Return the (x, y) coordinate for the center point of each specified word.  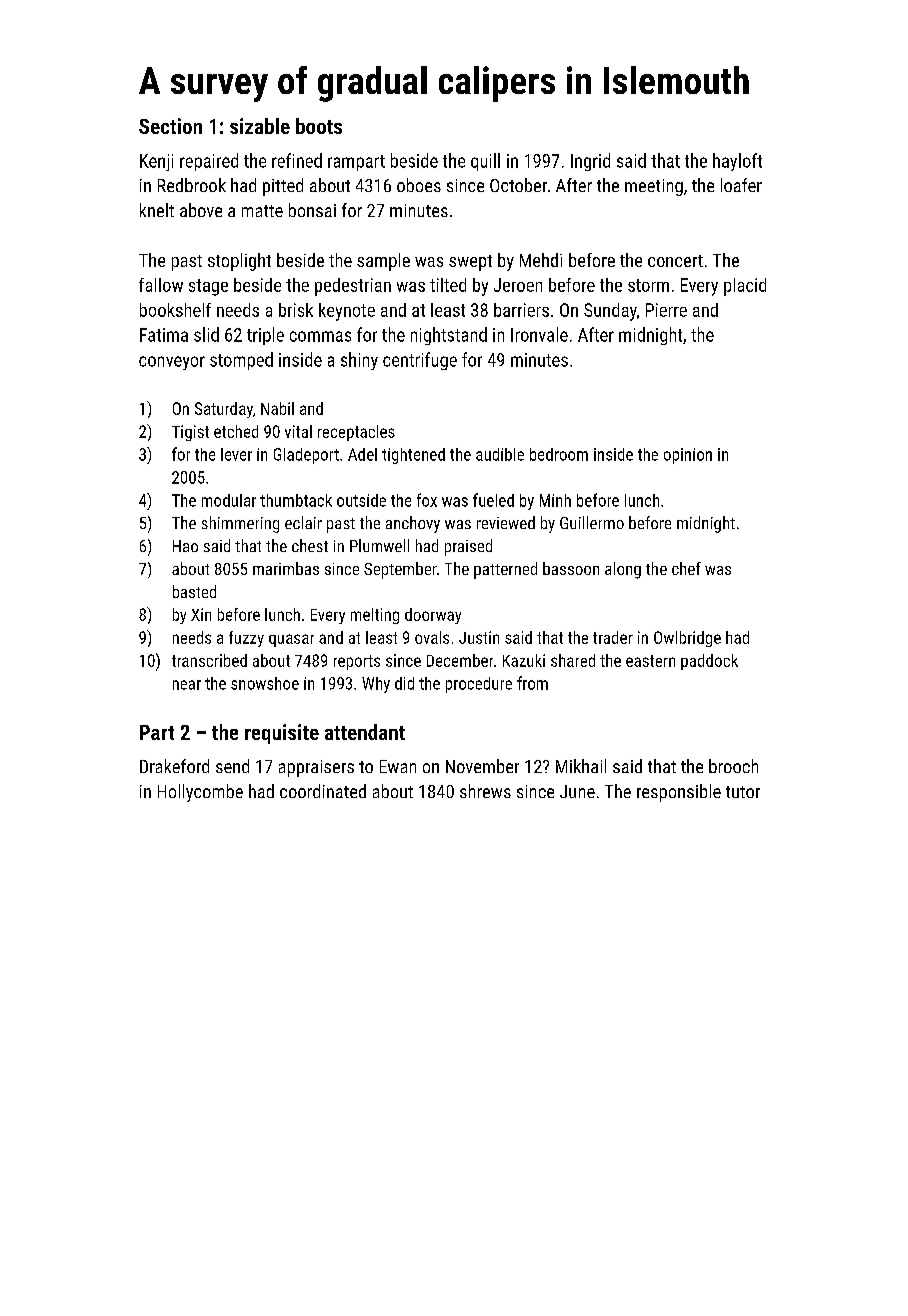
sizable (260, 126)
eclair (303, 522)
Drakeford (174, 766)
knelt (157, 210)
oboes (419, 185)
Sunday (610, 312)
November (482, 766)
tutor (743, 792)
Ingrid (590, 162)
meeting (654, 187)
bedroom (559, 454)
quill (485, 162)
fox (427, 500)
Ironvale (539, 334)
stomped (241, 361)
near (187, 685)
